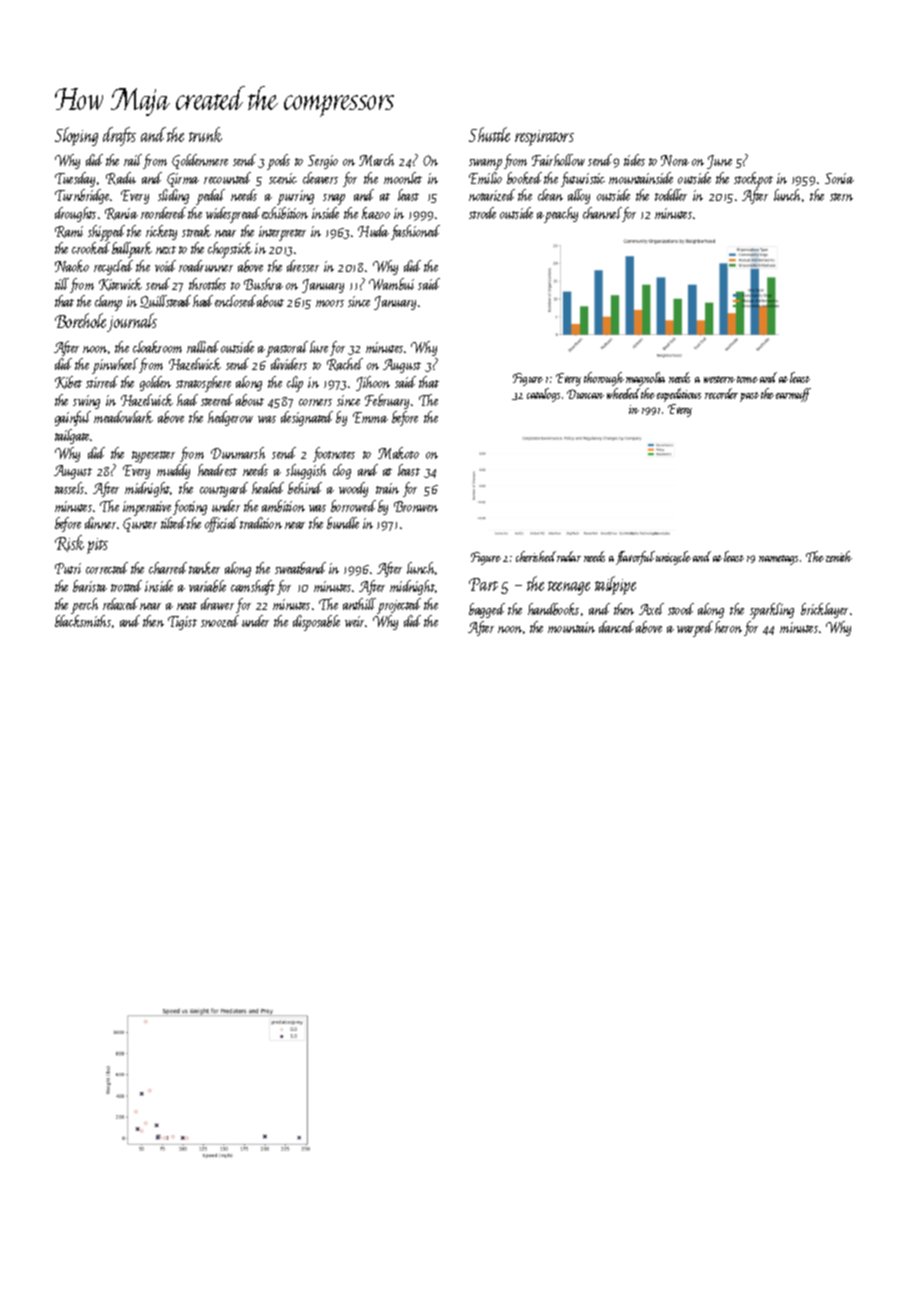 This page has height=1316, width=908. I want to click on trunk, so click(205, 134).
